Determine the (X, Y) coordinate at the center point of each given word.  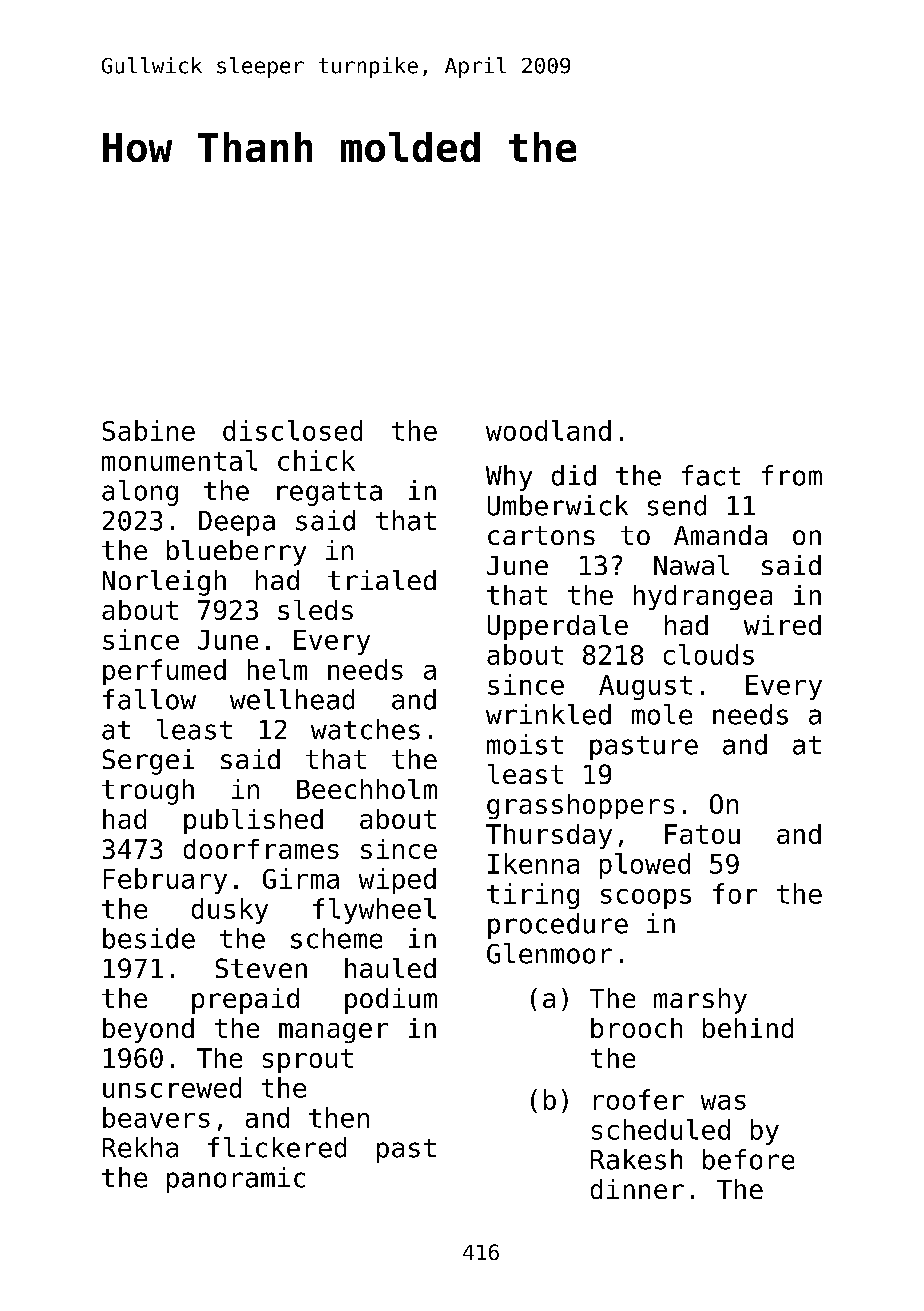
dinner (637, 1189)
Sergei (148, 762)
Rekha (140, 1147)
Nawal (691, 565)
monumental (179, 460)
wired (782, 625)
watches (365, 729)
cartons (541, 535)
